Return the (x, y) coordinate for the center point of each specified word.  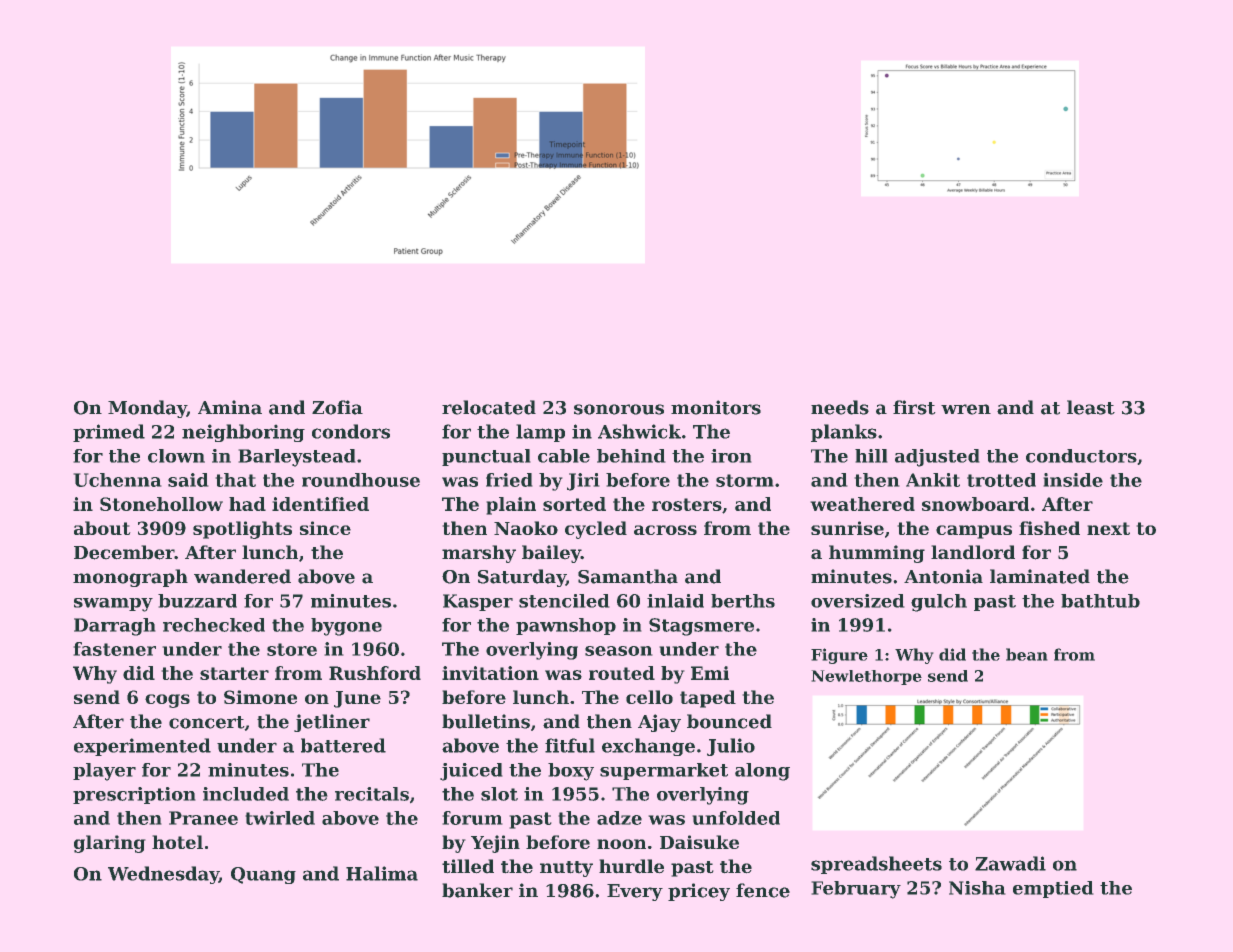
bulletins (486, 721)
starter (234, 673)
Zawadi (1010, 863)
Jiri (583, 482)
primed (109, 433)
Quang (263, 875)
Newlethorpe (866, 677)
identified (320, 504)
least (1091, 407)
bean (1027, 654)
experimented (142, 747)
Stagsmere (701, 627)
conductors (1081, 456)
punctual (486, 457)
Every (635, 892)
